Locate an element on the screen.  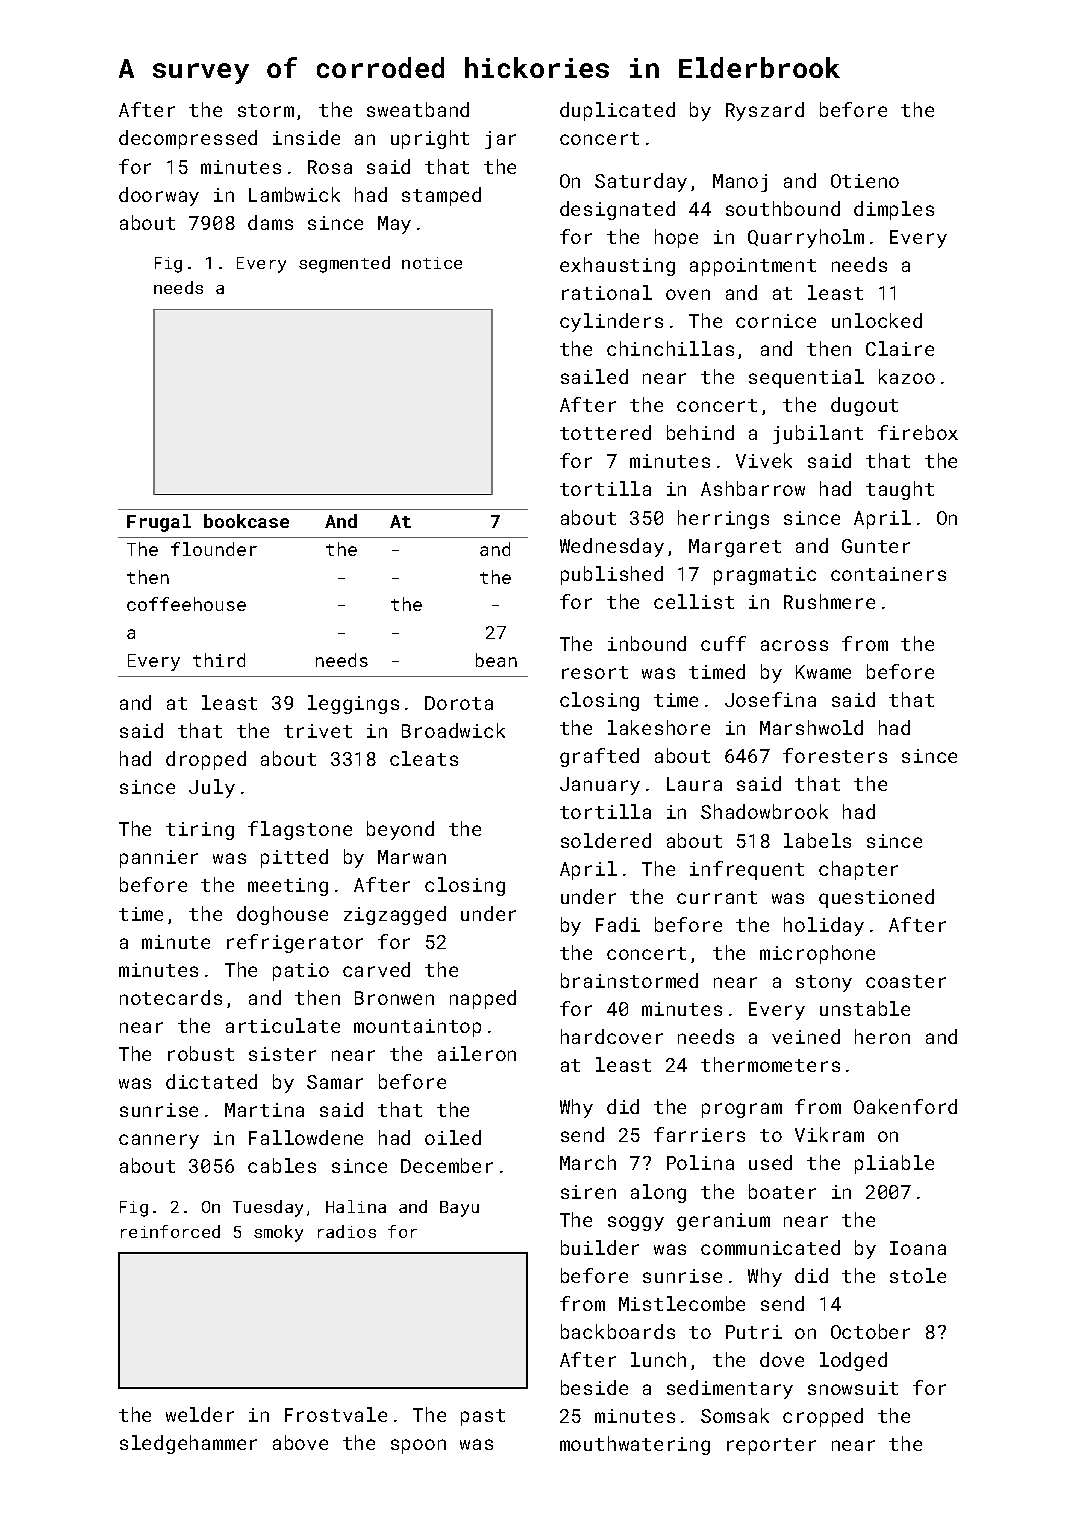
decompressed is located at coordinates (188, 139).
